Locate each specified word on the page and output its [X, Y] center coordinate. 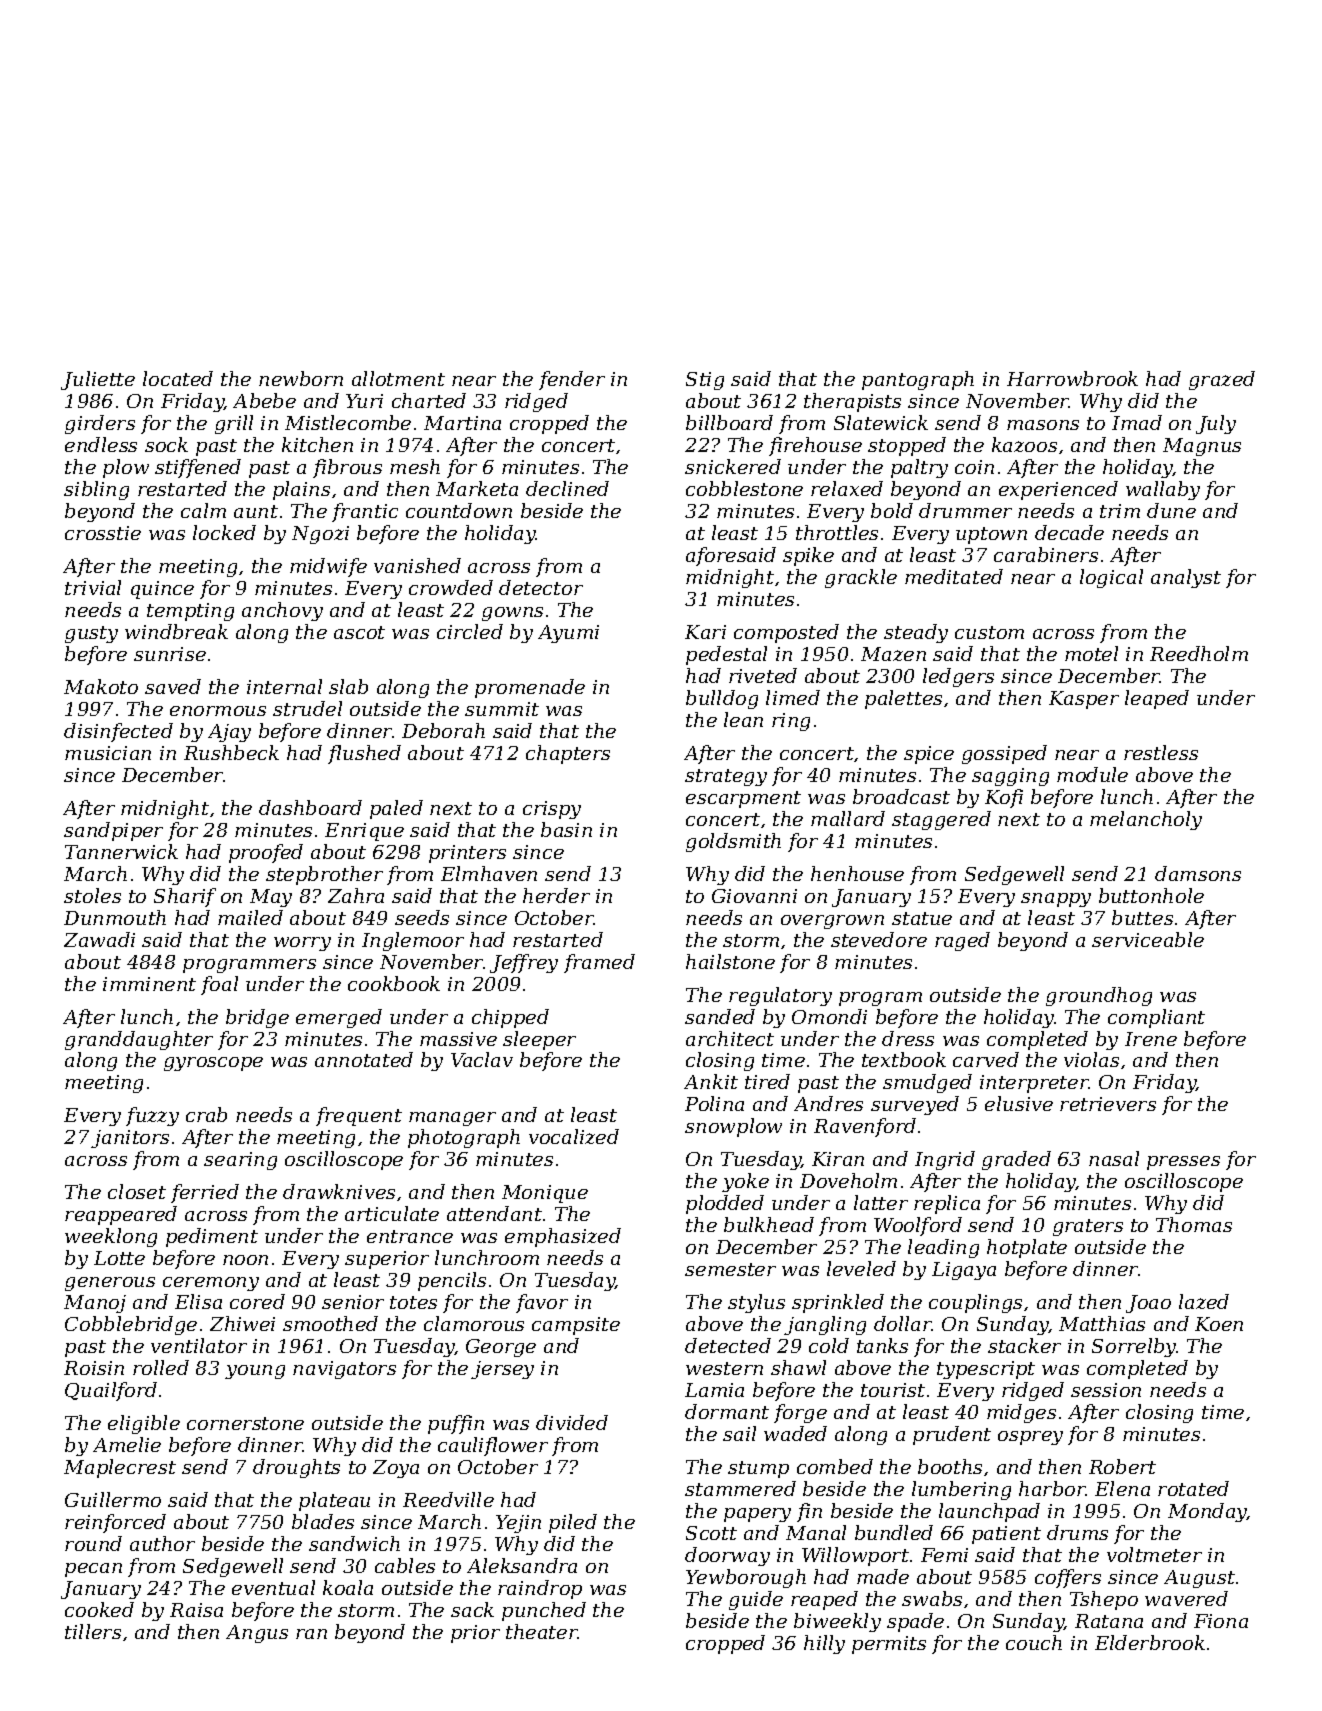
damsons [1198, 873]
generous [110, 1284]
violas [1091, 1059]
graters [1088, 1227]
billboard [729, 422]
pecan [93, 1570]
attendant [494, 1213]
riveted [763, 675]
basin [566, 829]
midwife [328, 567]
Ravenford [865, 1127]
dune [1171, 510]
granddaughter [139, 1040]
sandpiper [113, 831]
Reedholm [1199, 653]
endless [101, 444]
